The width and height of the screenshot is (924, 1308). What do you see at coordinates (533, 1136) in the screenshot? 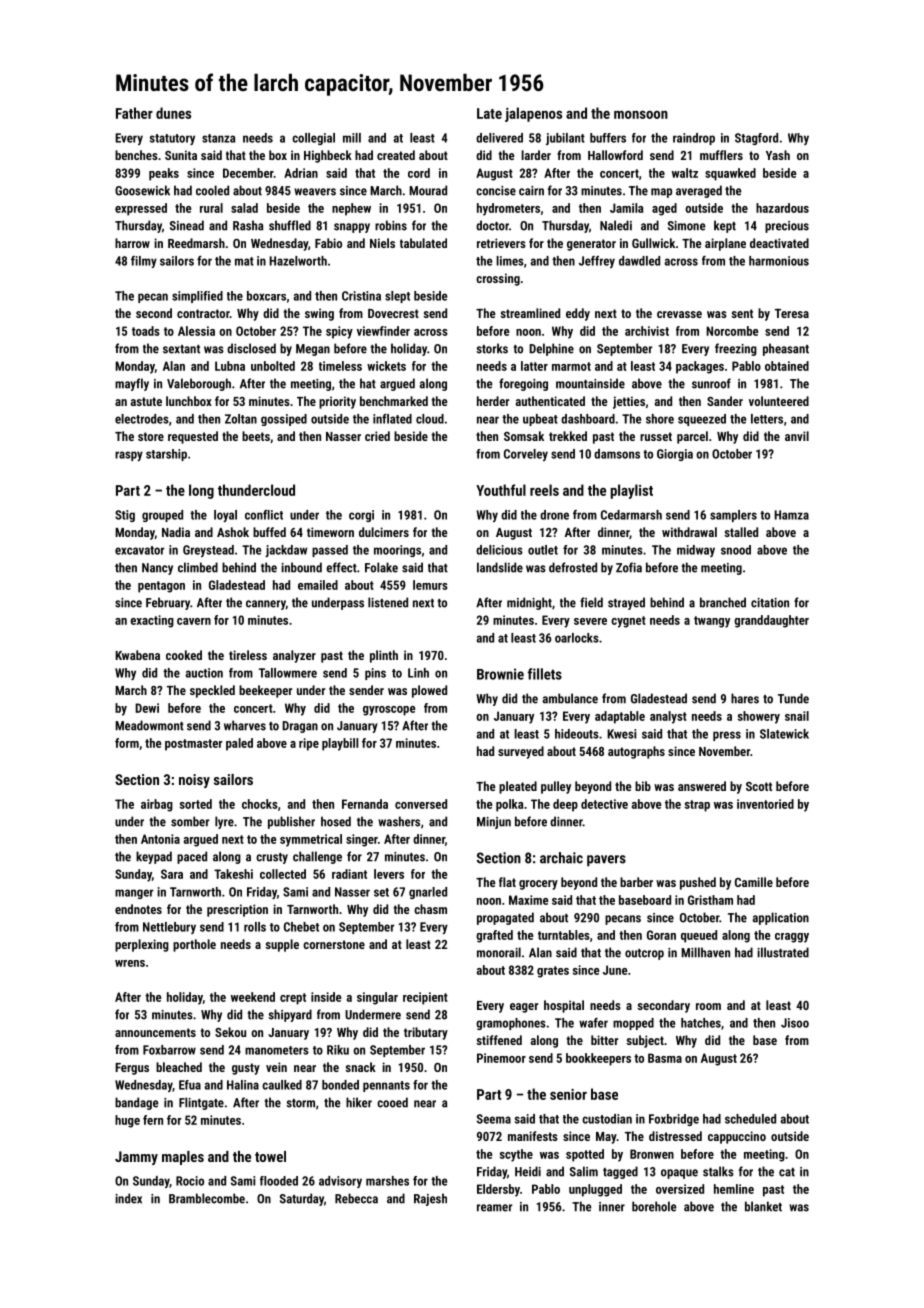
I see `manifests` at bounding box center [533, 1136].
